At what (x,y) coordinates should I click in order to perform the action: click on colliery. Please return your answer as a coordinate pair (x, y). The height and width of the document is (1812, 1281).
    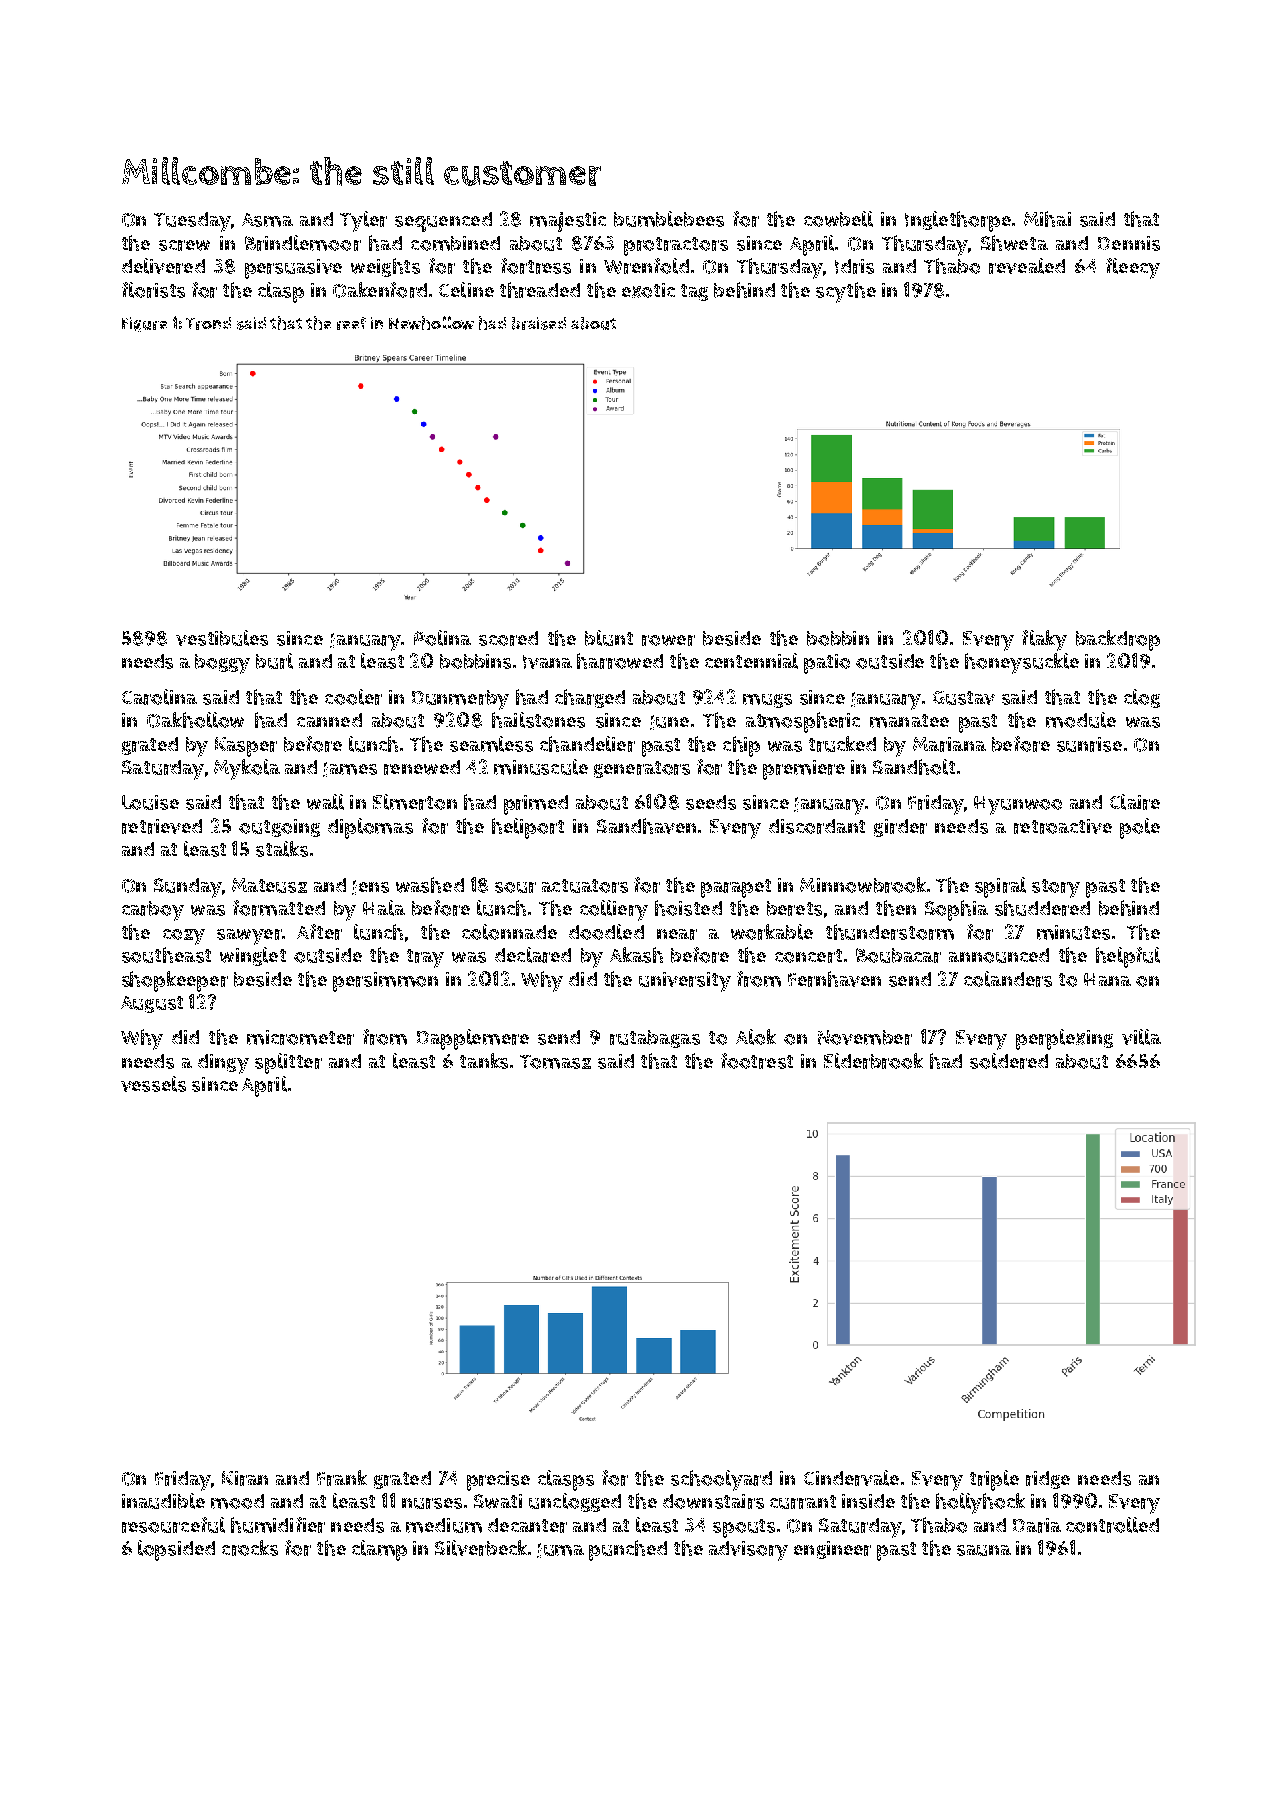
    Looking at the image, I should click on (614, 910).
